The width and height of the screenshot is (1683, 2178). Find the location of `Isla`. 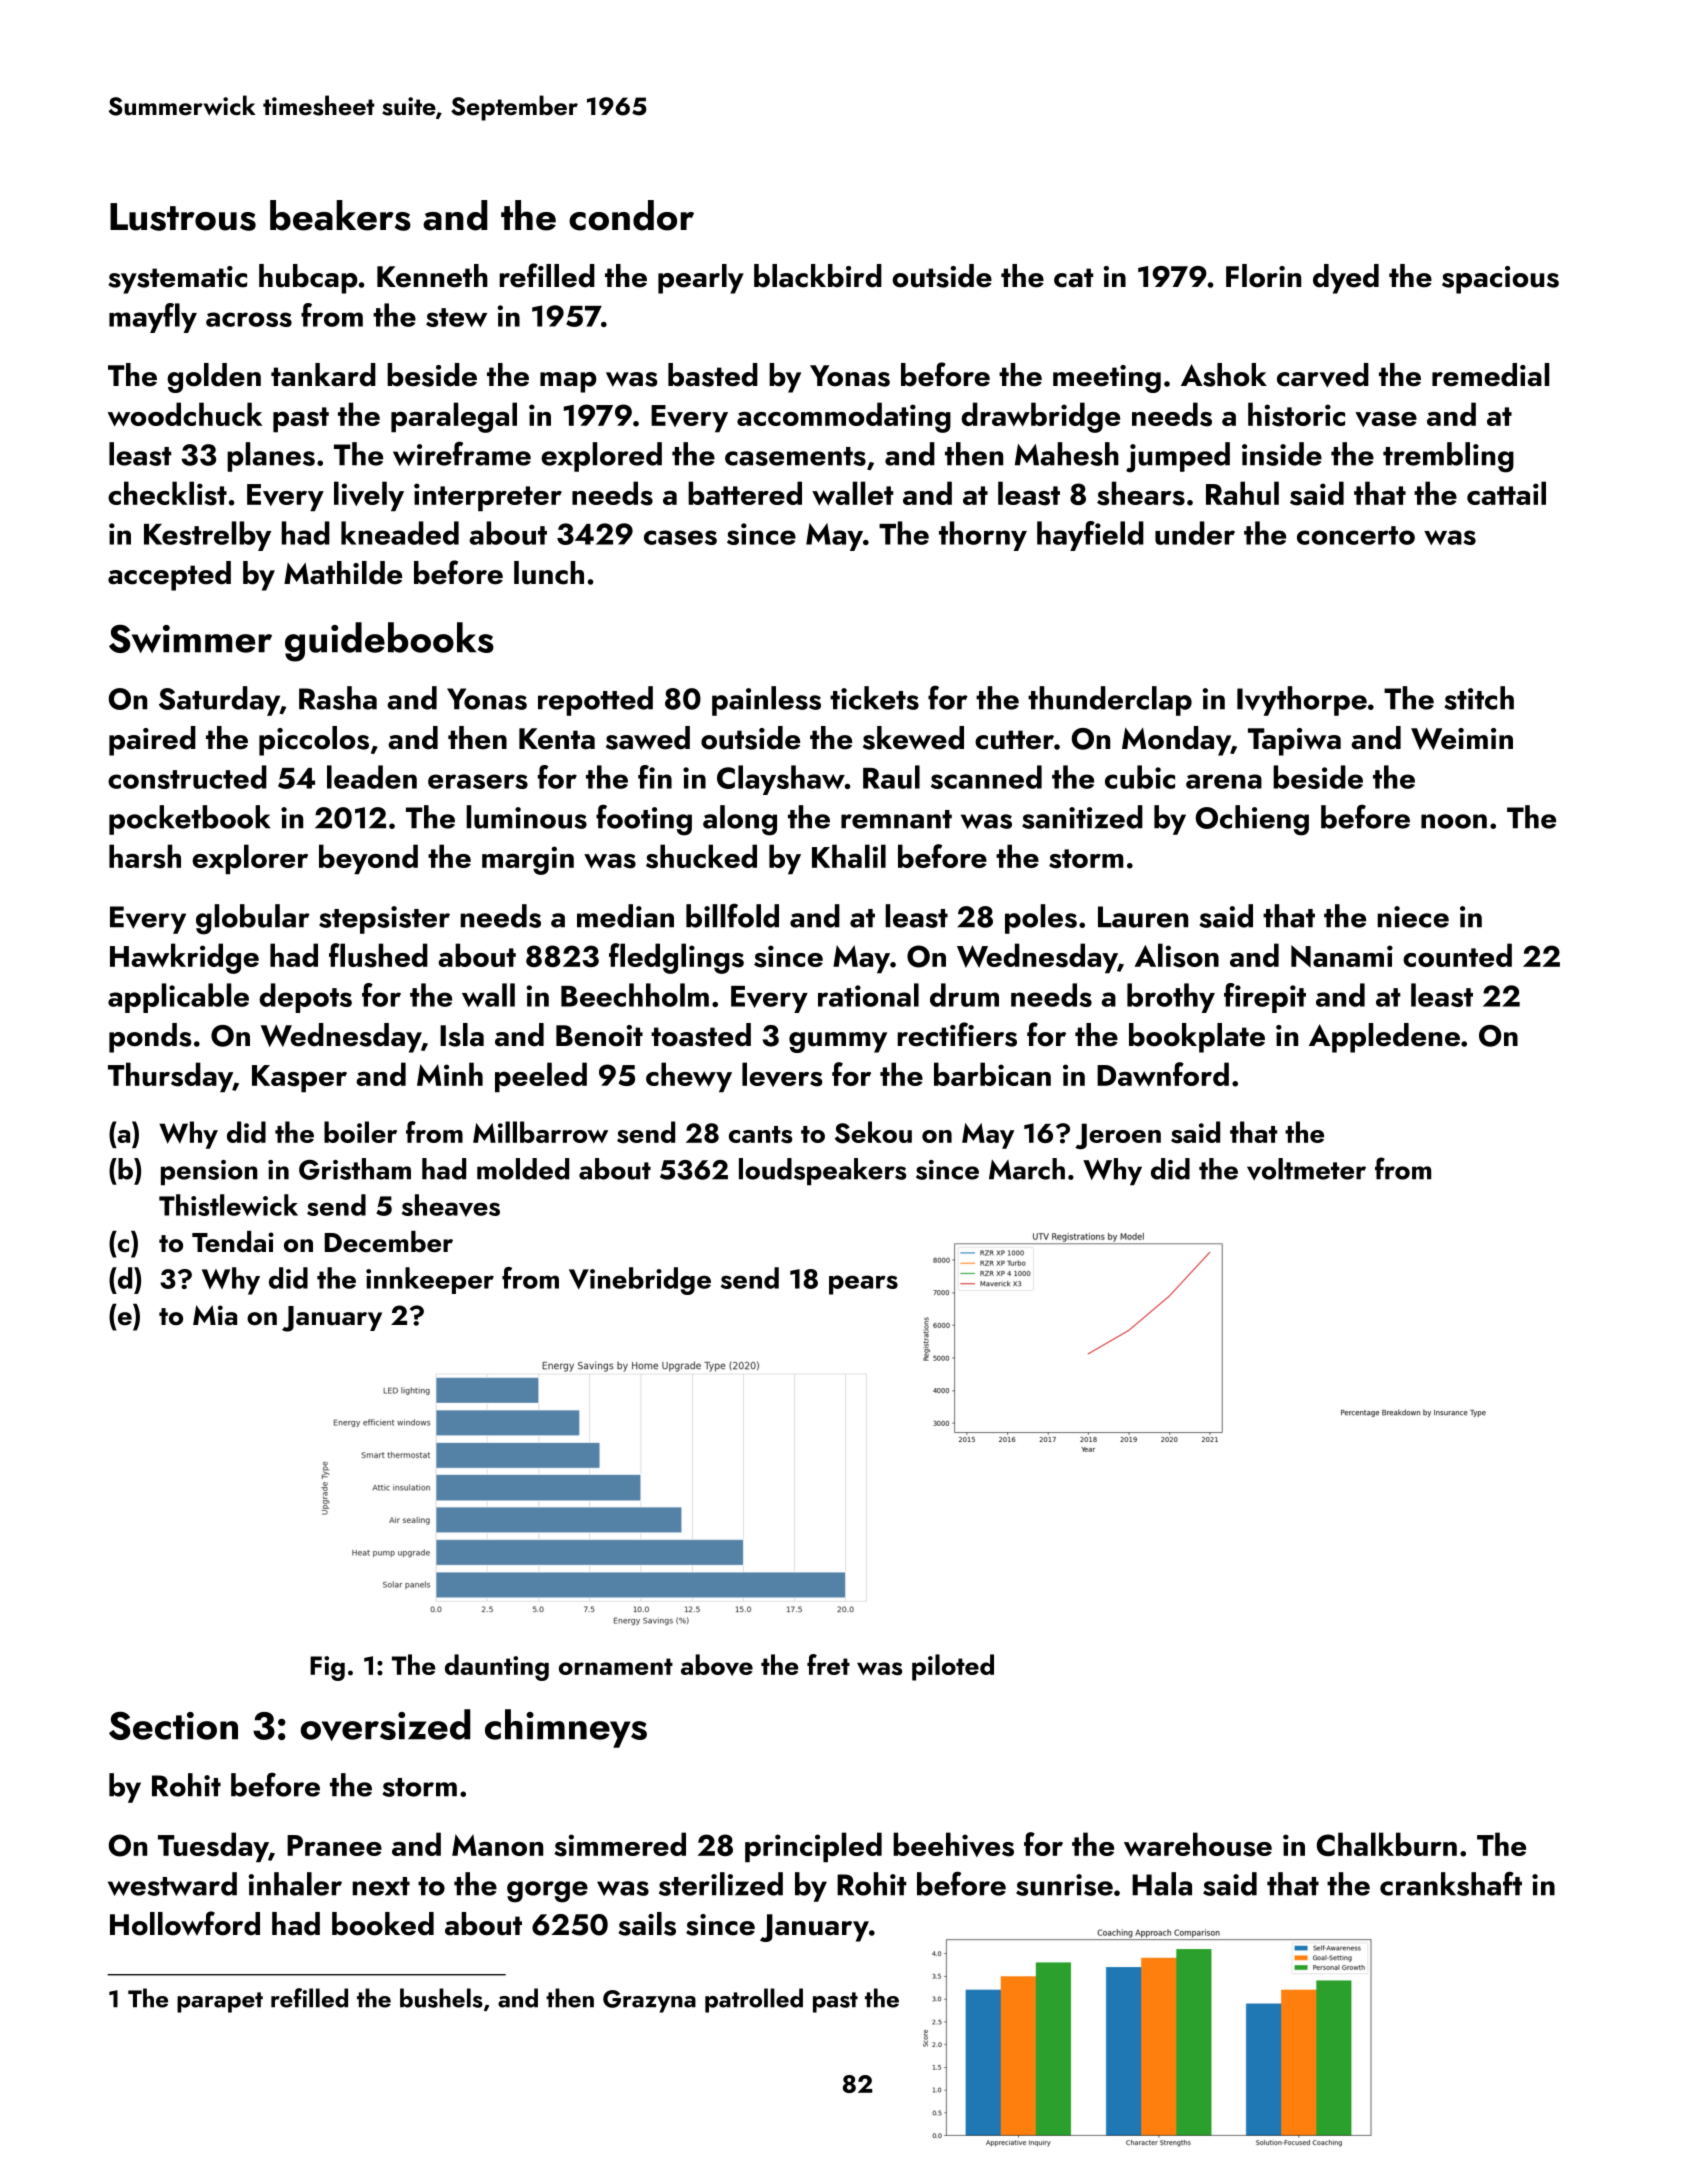

Isla is located at coordinates (462, 1035).
